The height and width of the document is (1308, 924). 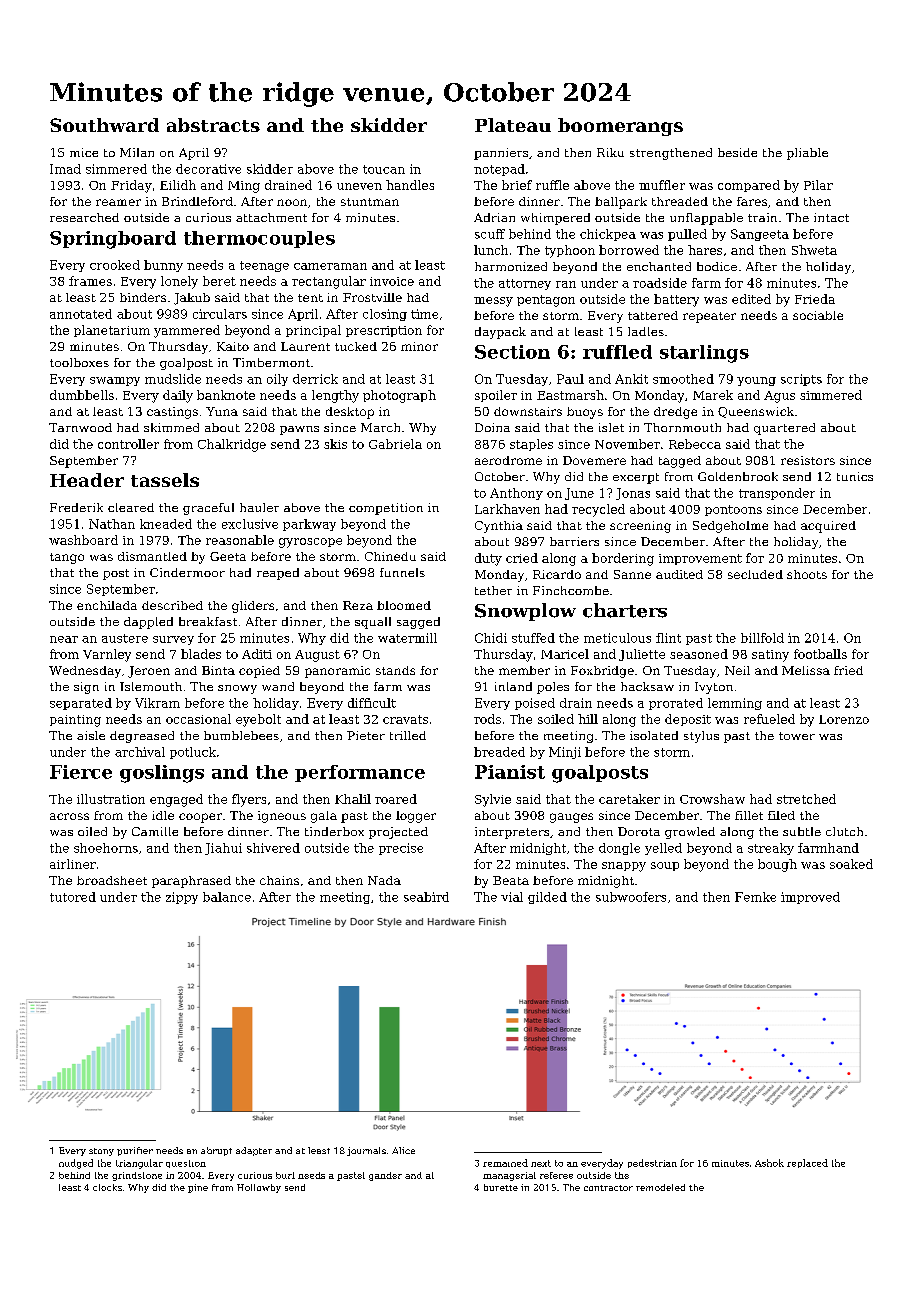 I want to click on pine, so click(x=198, y=1188).
